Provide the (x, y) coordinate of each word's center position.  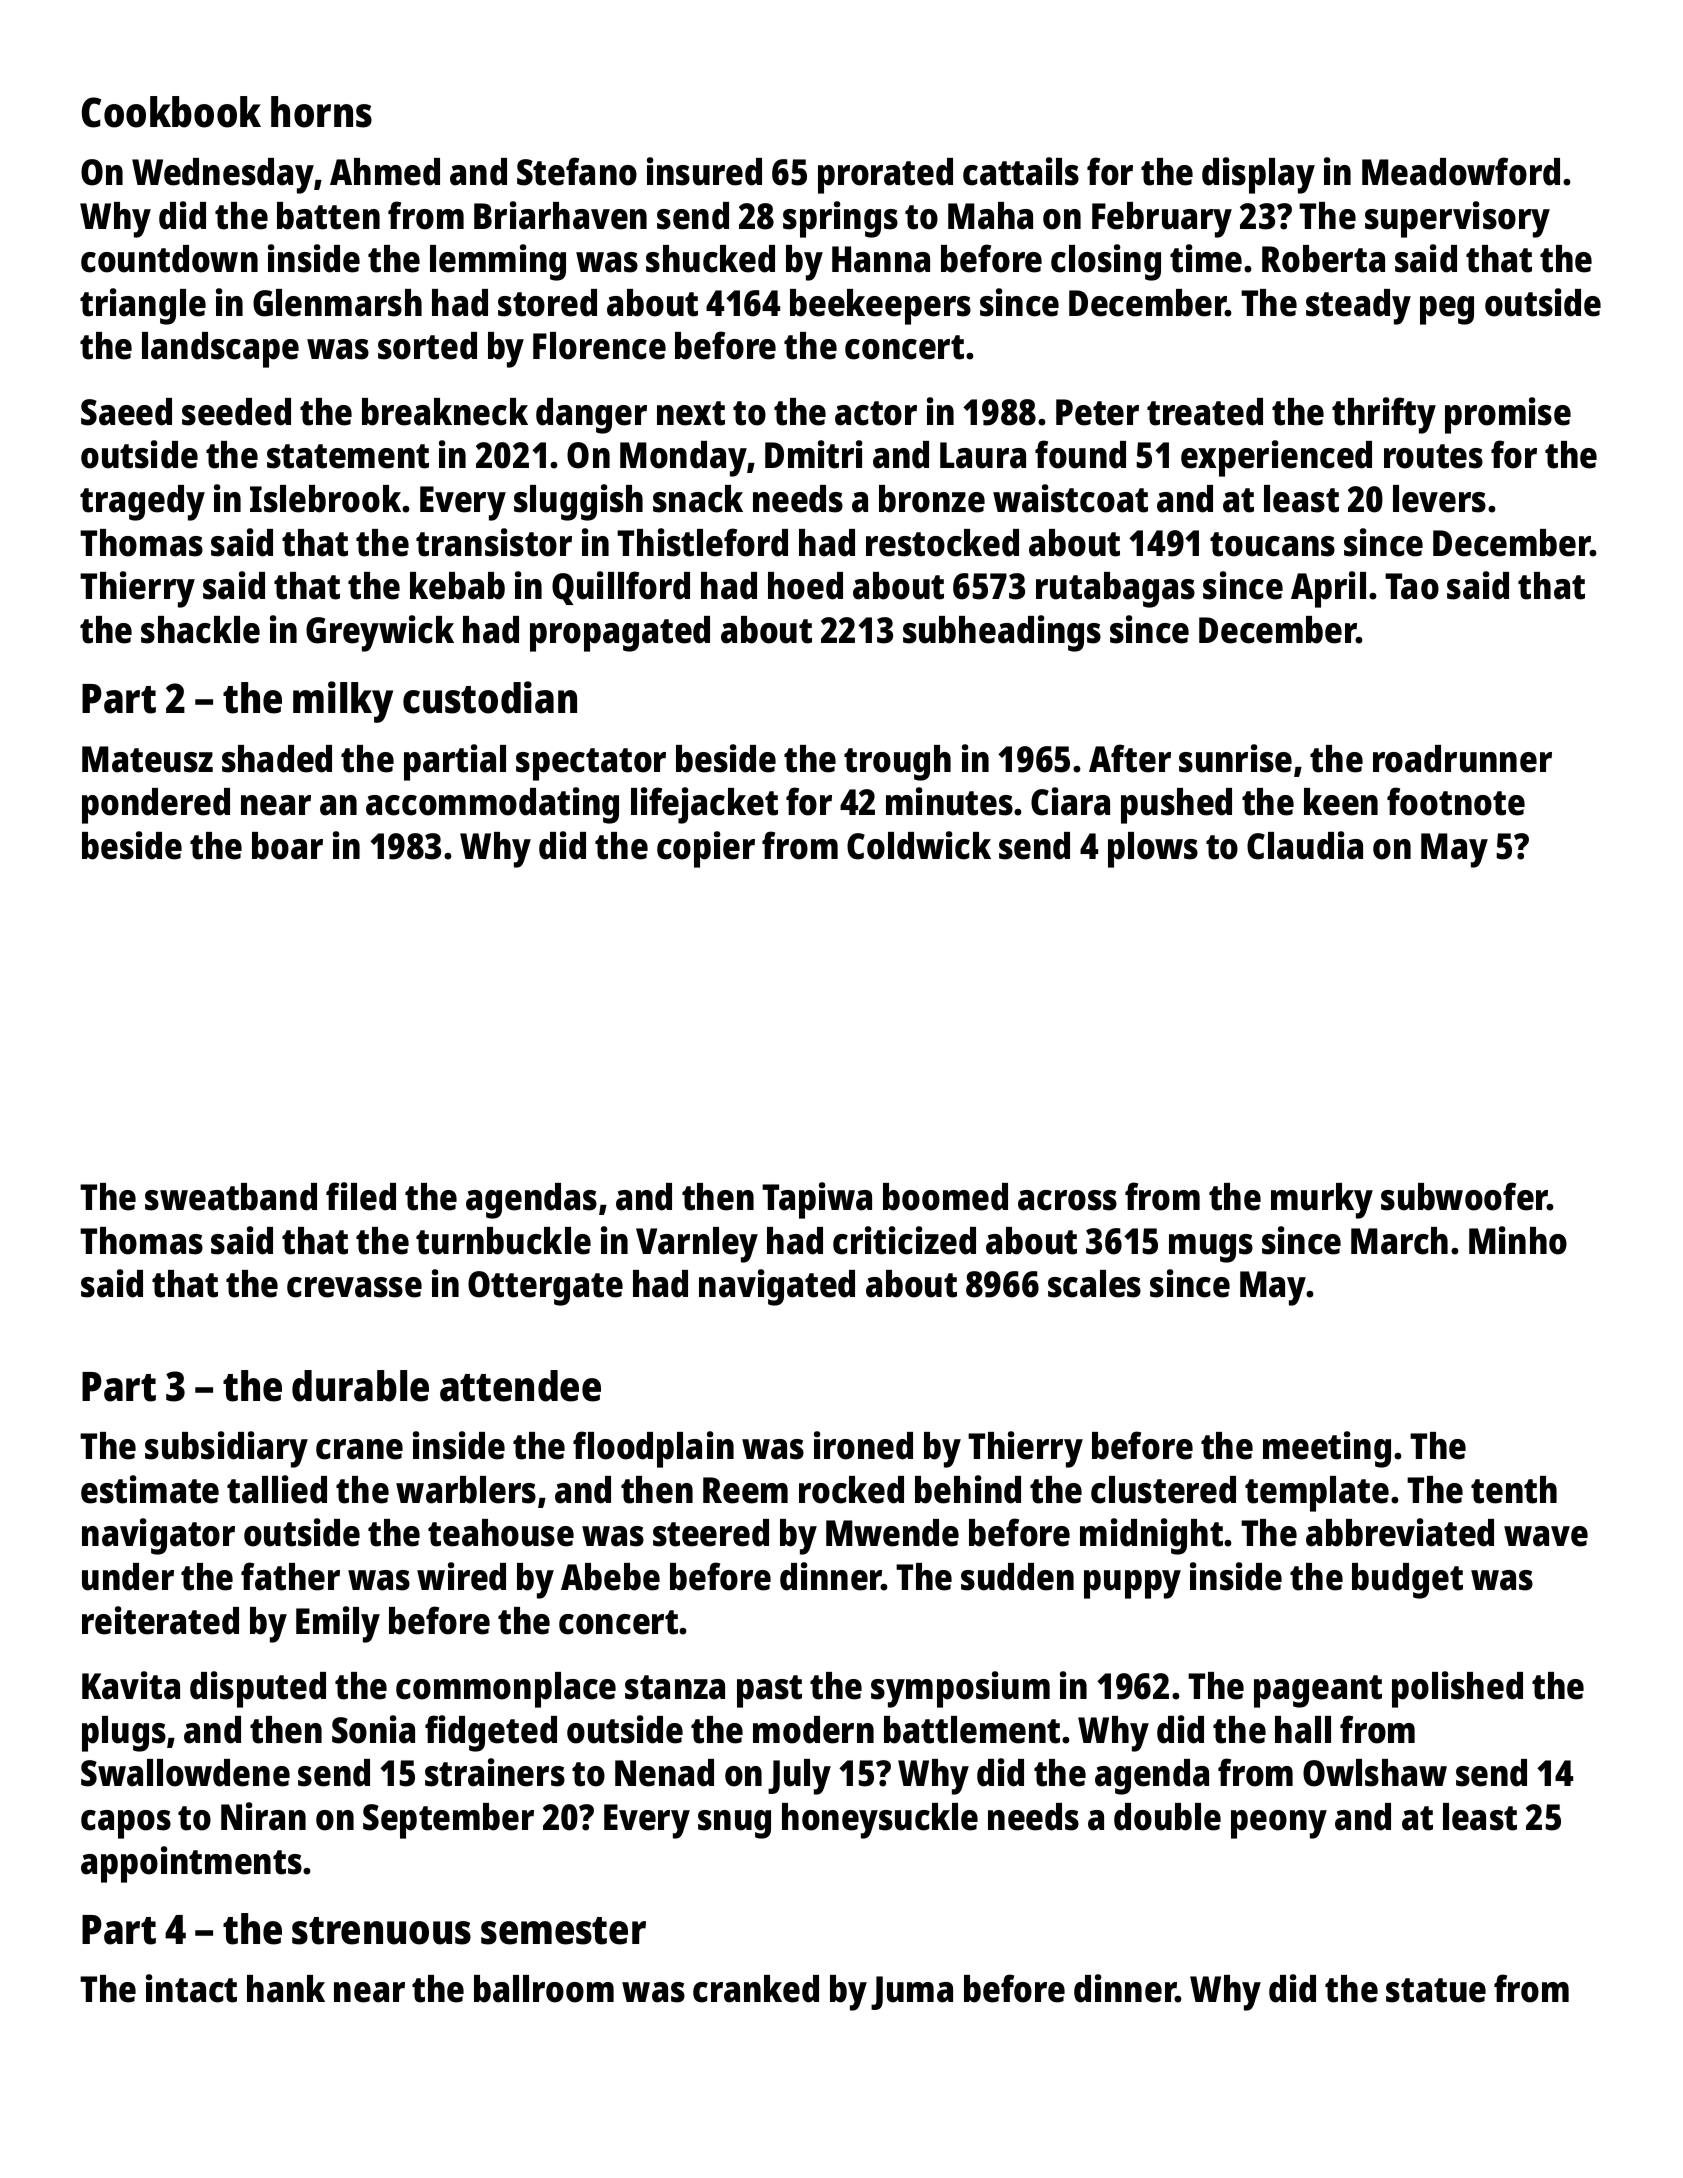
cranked (756, 1989)
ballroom (544, 1989)
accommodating (492, 805)
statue (1436, 1990)
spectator (591, 764)
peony (1279, 1824)
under (128, 1577)
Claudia (1305, 845)
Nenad (664, 1773)
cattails (1021, 171)
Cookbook (171, 112)
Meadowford (1461, 171)
